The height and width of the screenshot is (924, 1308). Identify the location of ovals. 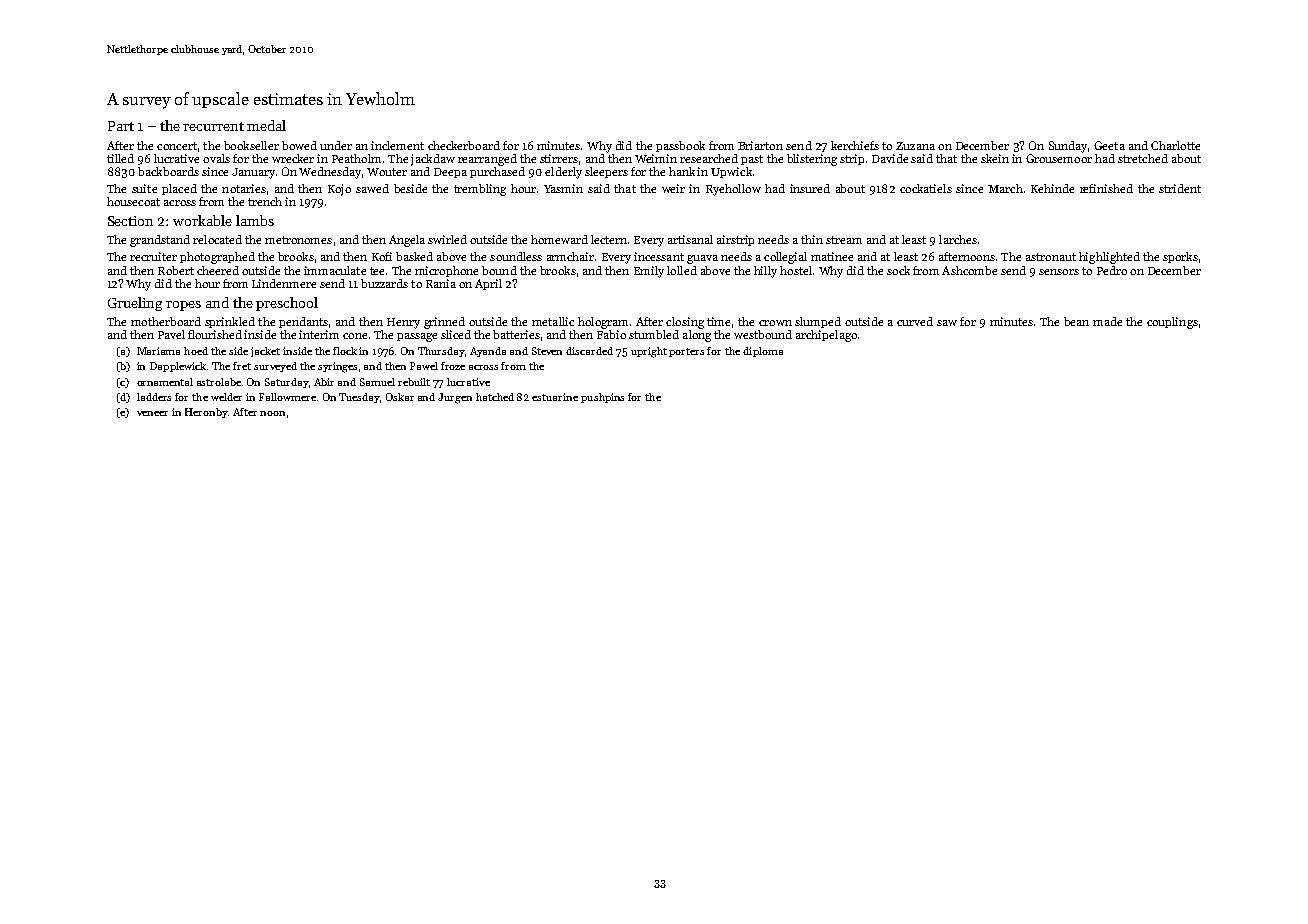
(216, 158).
